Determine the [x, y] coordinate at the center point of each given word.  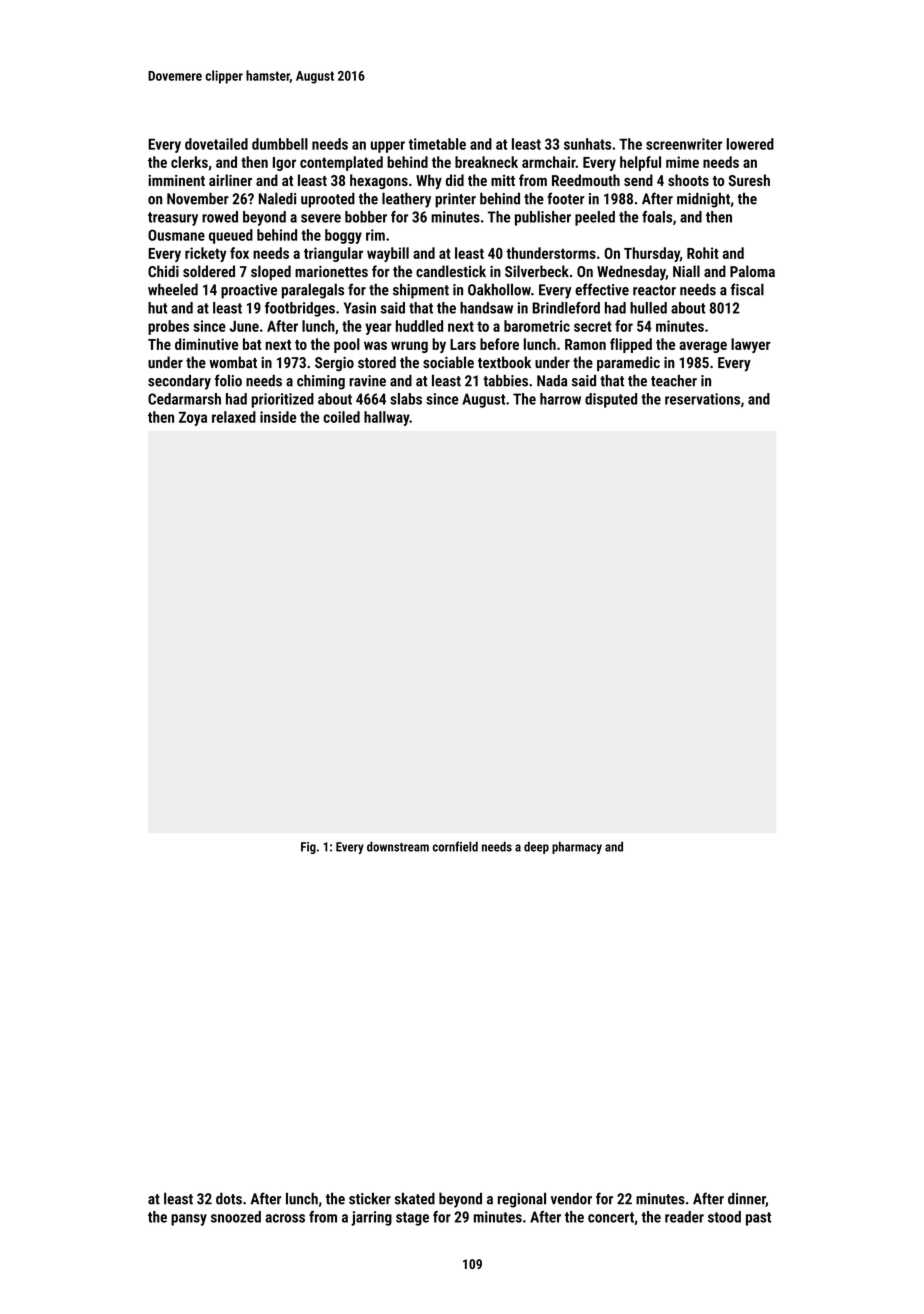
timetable [437, 144]
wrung [409, 347]
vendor [571, 1198]
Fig [308, 848]
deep [536, 847]
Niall [686, 271]
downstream [398, 846]
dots [229, 1198]
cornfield [455, 846]
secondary [179, 382]
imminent [176, 180]
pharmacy [577, 847]
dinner [747, 1199]
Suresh [749, 180]
